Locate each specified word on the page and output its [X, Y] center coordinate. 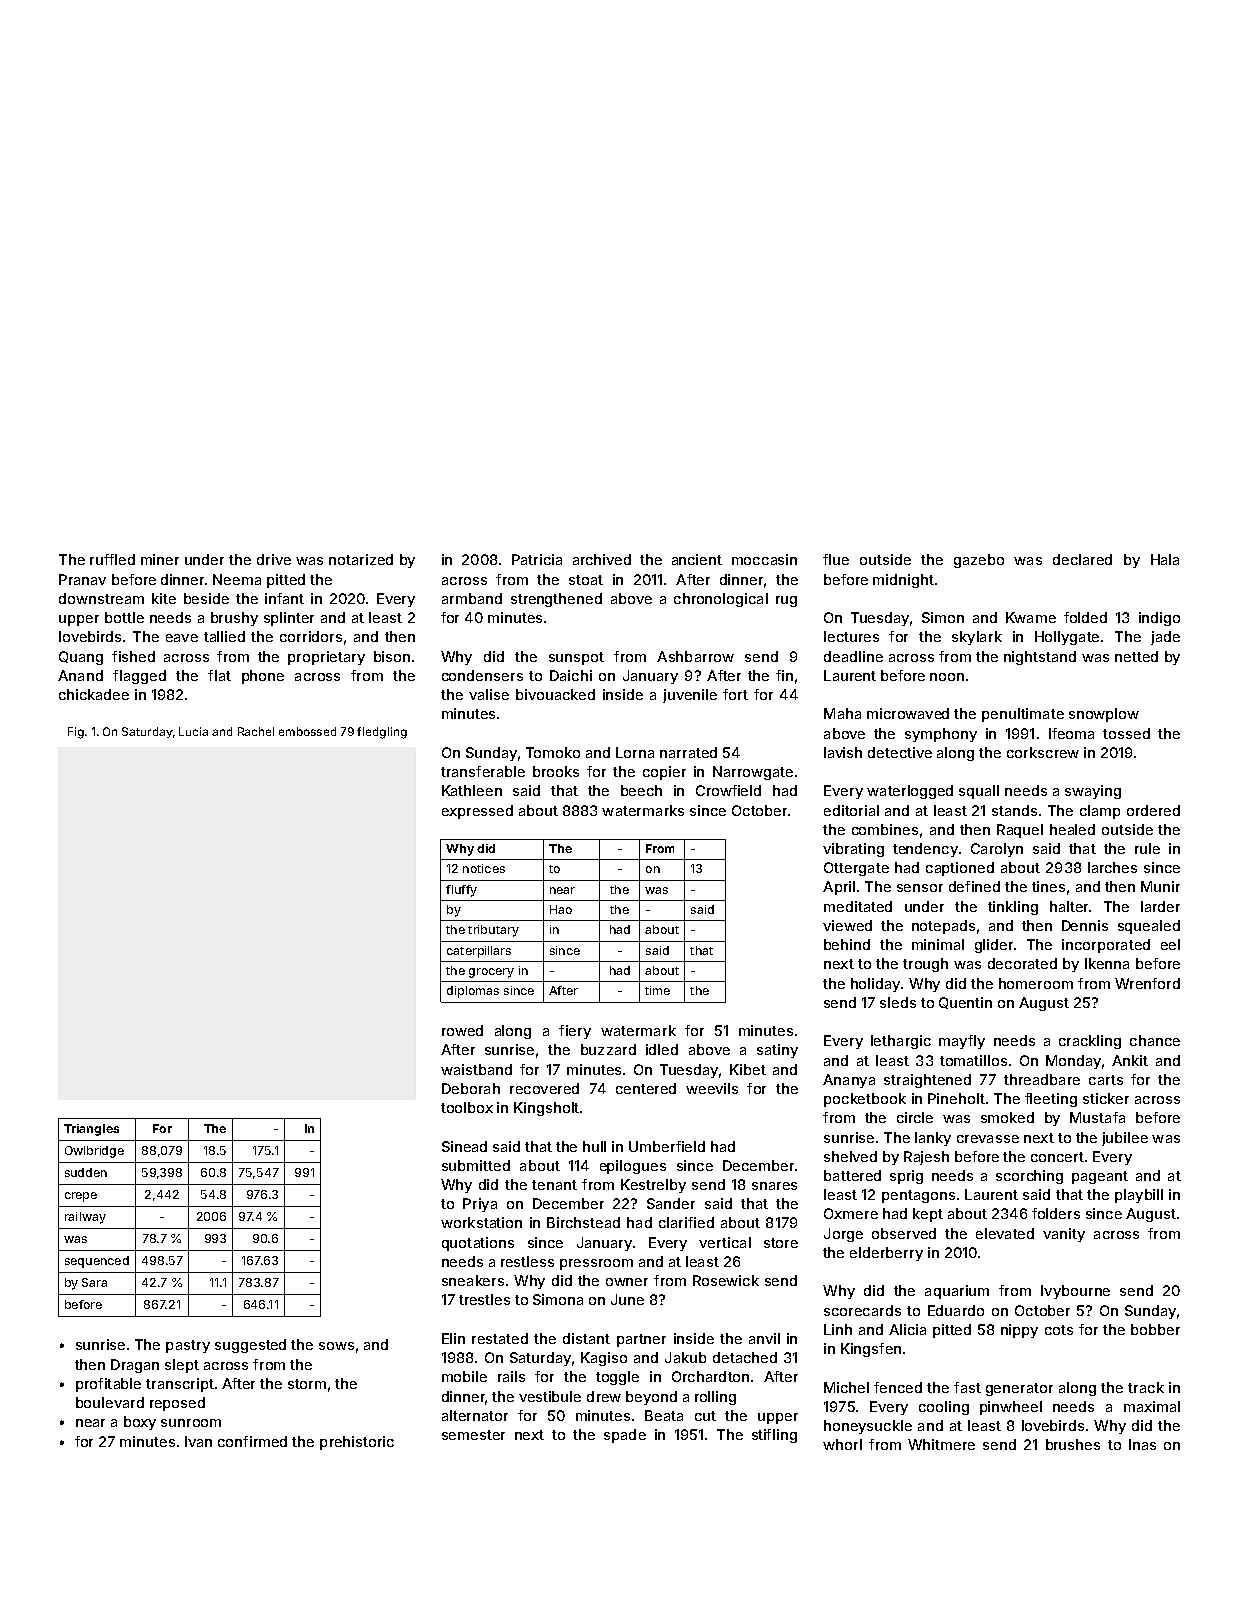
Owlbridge [94, 1152]
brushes [1073, 1444]
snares [774, 1186]
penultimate [1023, 715]
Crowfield [728, 790]
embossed [307, 731]
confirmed [252, 1441]
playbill [1139, 1196]
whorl [842, 1444]
